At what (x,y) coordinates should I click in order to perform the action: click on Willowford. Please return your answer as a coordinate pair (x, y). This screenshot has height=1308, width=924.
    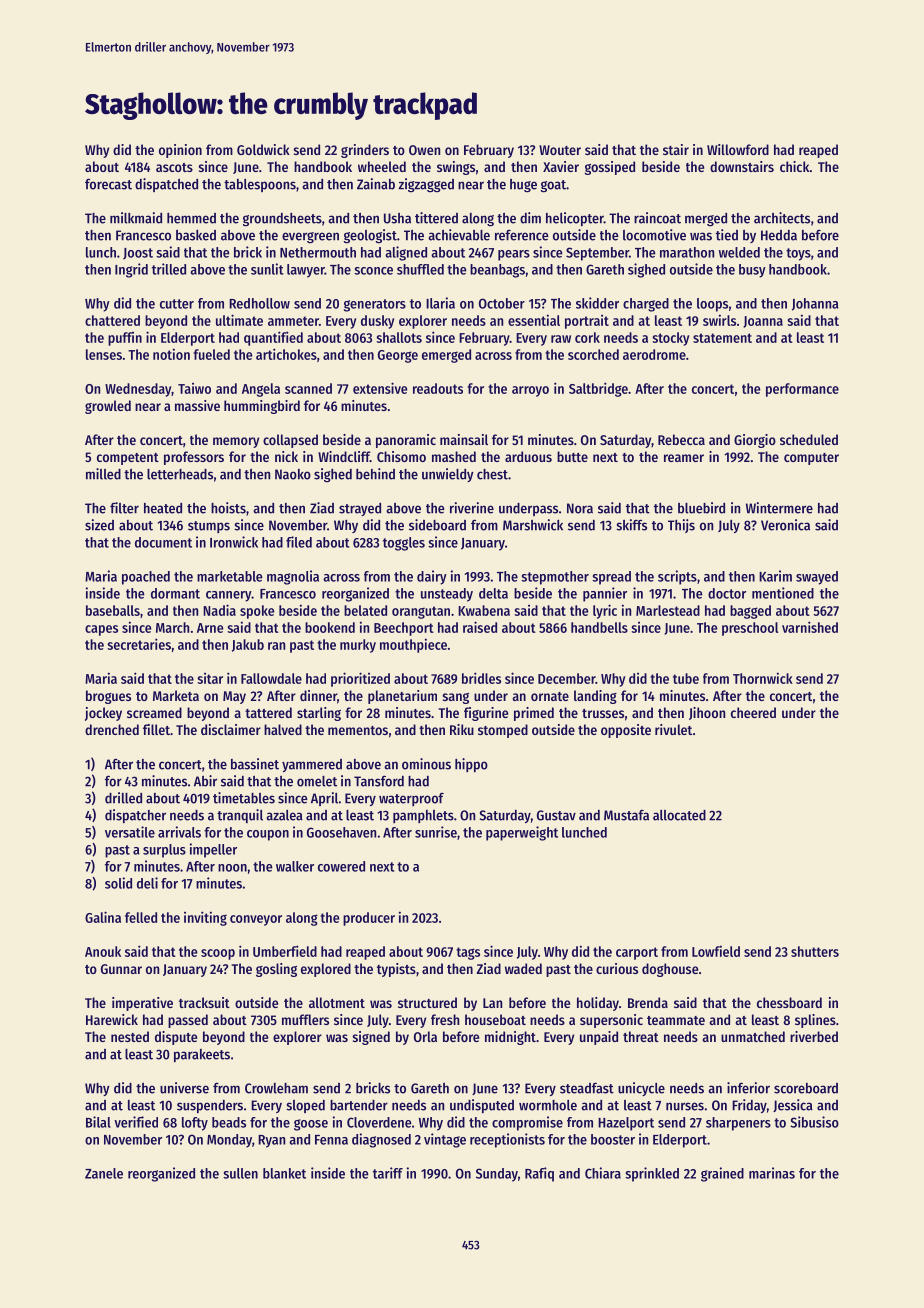
    Looking at the image, I should click on (738, 149).
